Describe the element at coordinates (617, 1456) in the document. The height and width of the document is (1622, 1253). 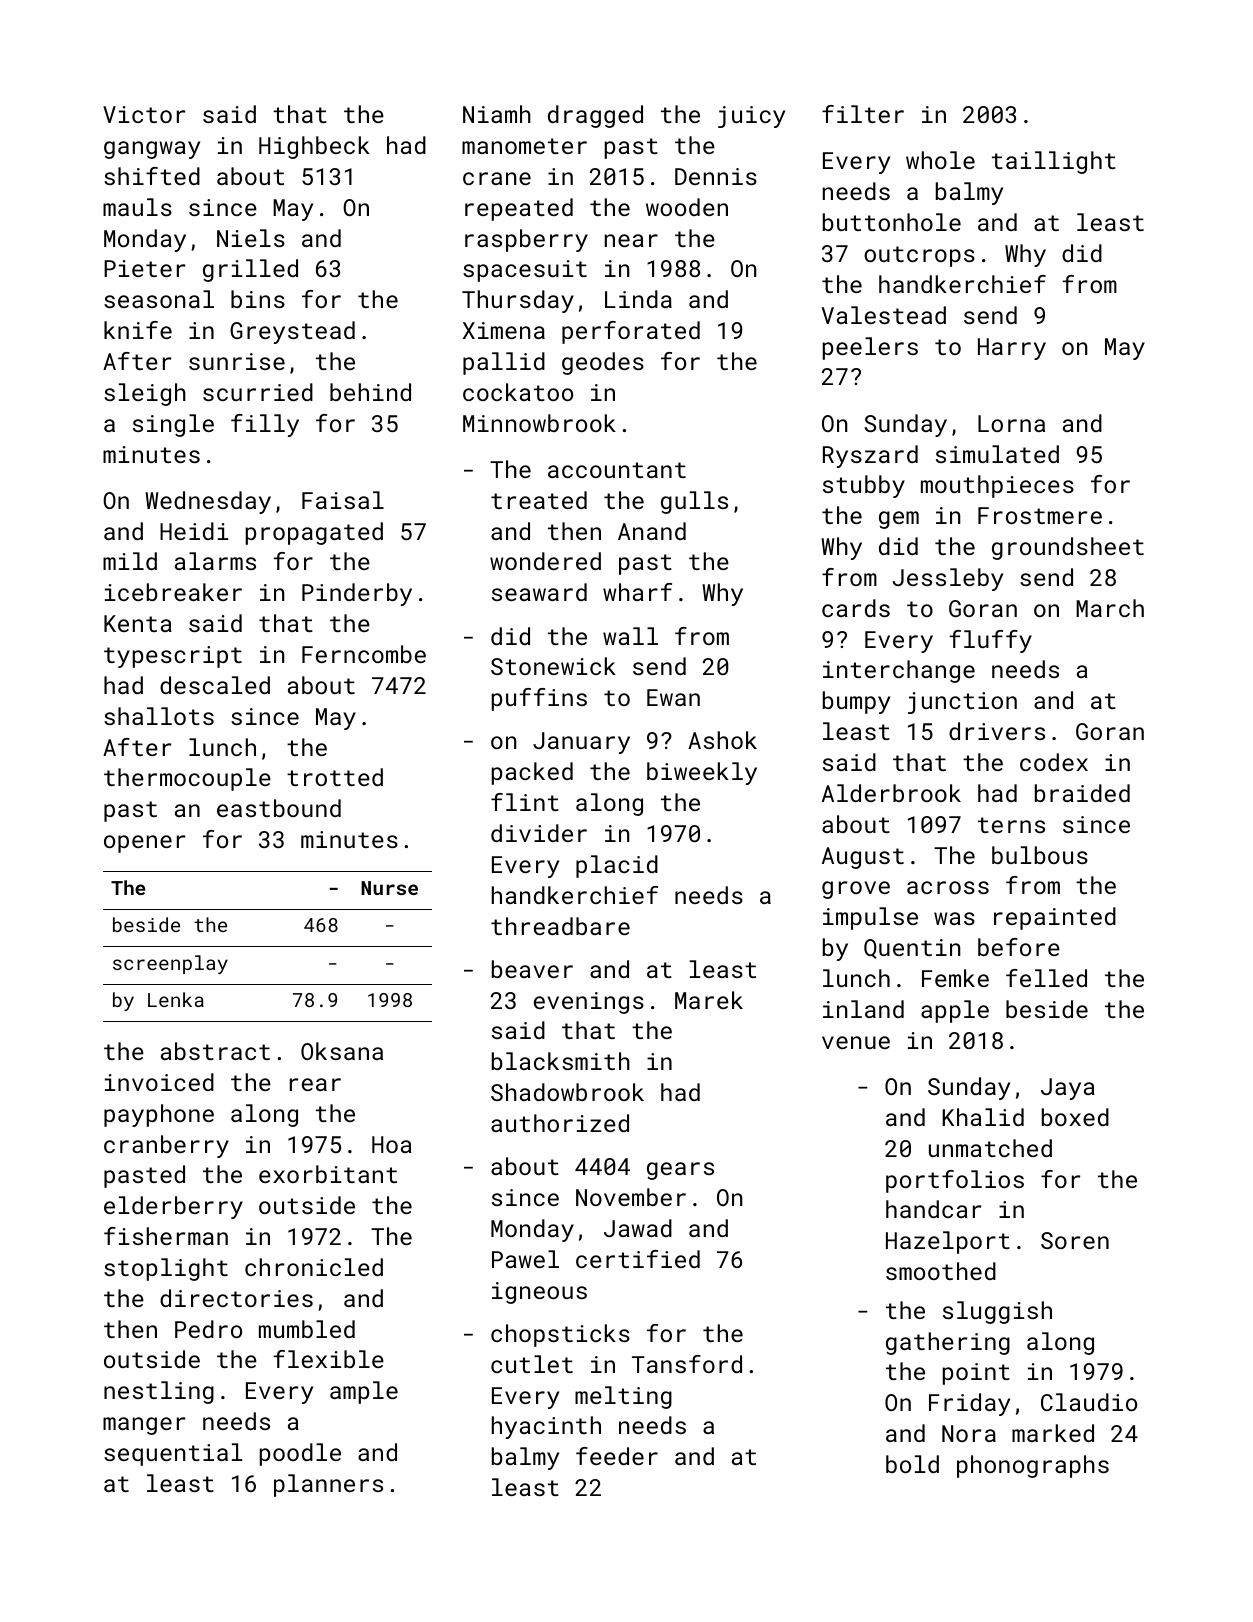
I see `feeder` at that location.
